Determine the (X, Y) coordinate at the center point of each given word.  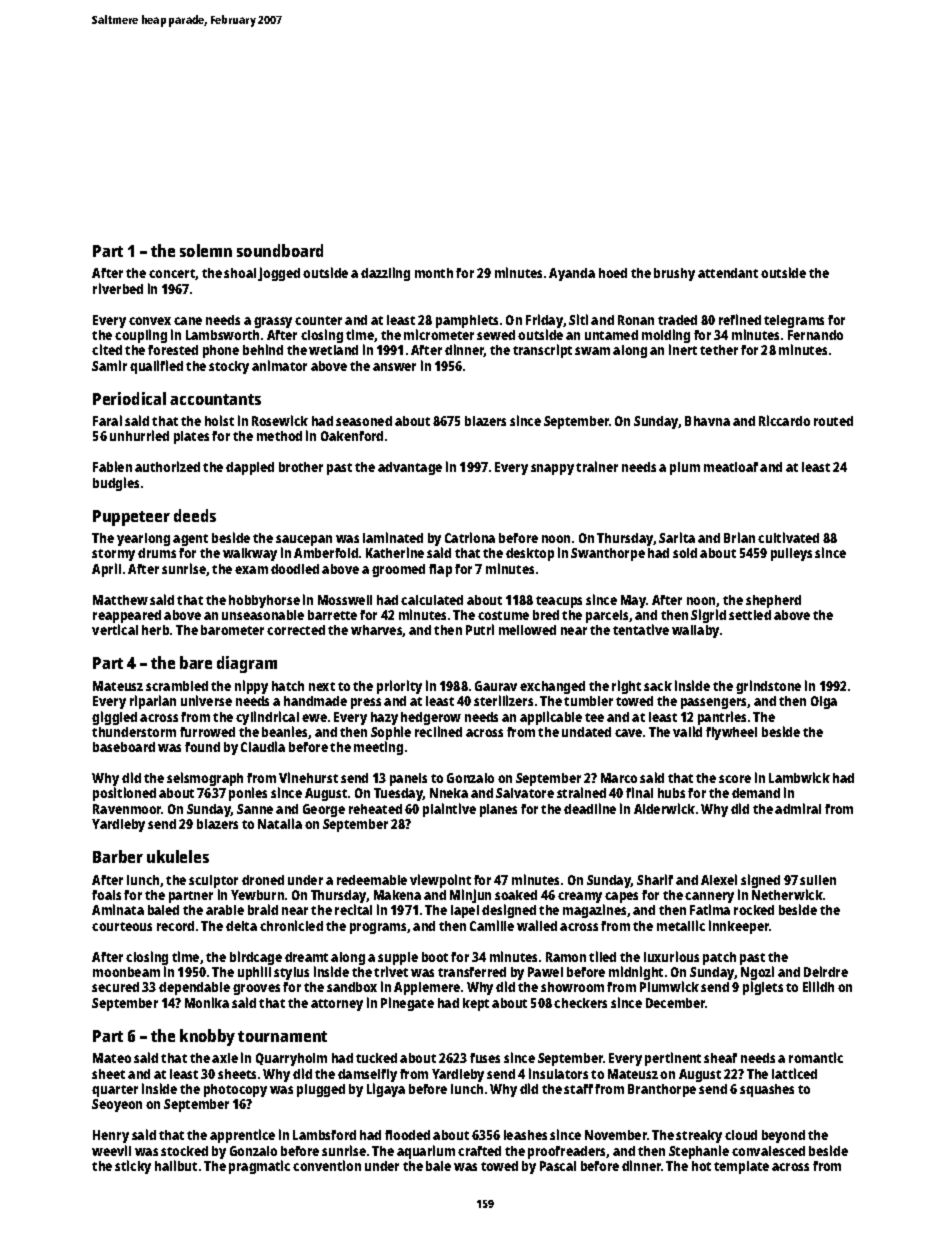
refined (740, 319)
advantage (410, 468)
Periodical (129, 398)
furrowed (207, 732)
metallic (681, 925)
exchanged (552, 687)
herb (155, 630)
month (434, 273)
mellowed (527, 630)
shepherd (773, 601)
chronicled (291, 925)
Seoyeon (117, 1105)
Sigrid (708, 616)
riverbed (118, 288)
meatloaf (731, 467)
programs (378, 928)
